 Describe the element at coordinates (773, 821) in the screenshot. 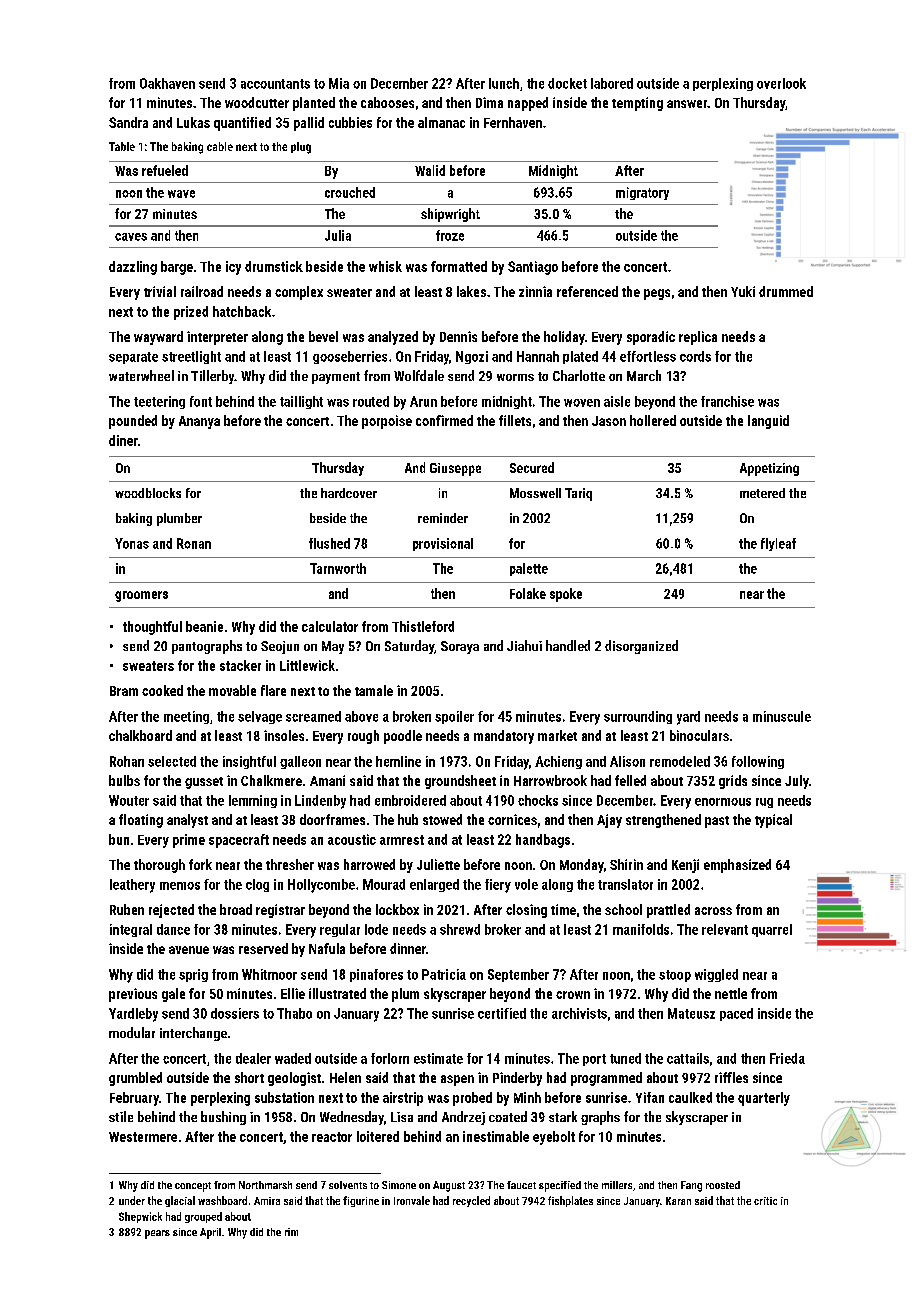

I see `typical` at that location.
